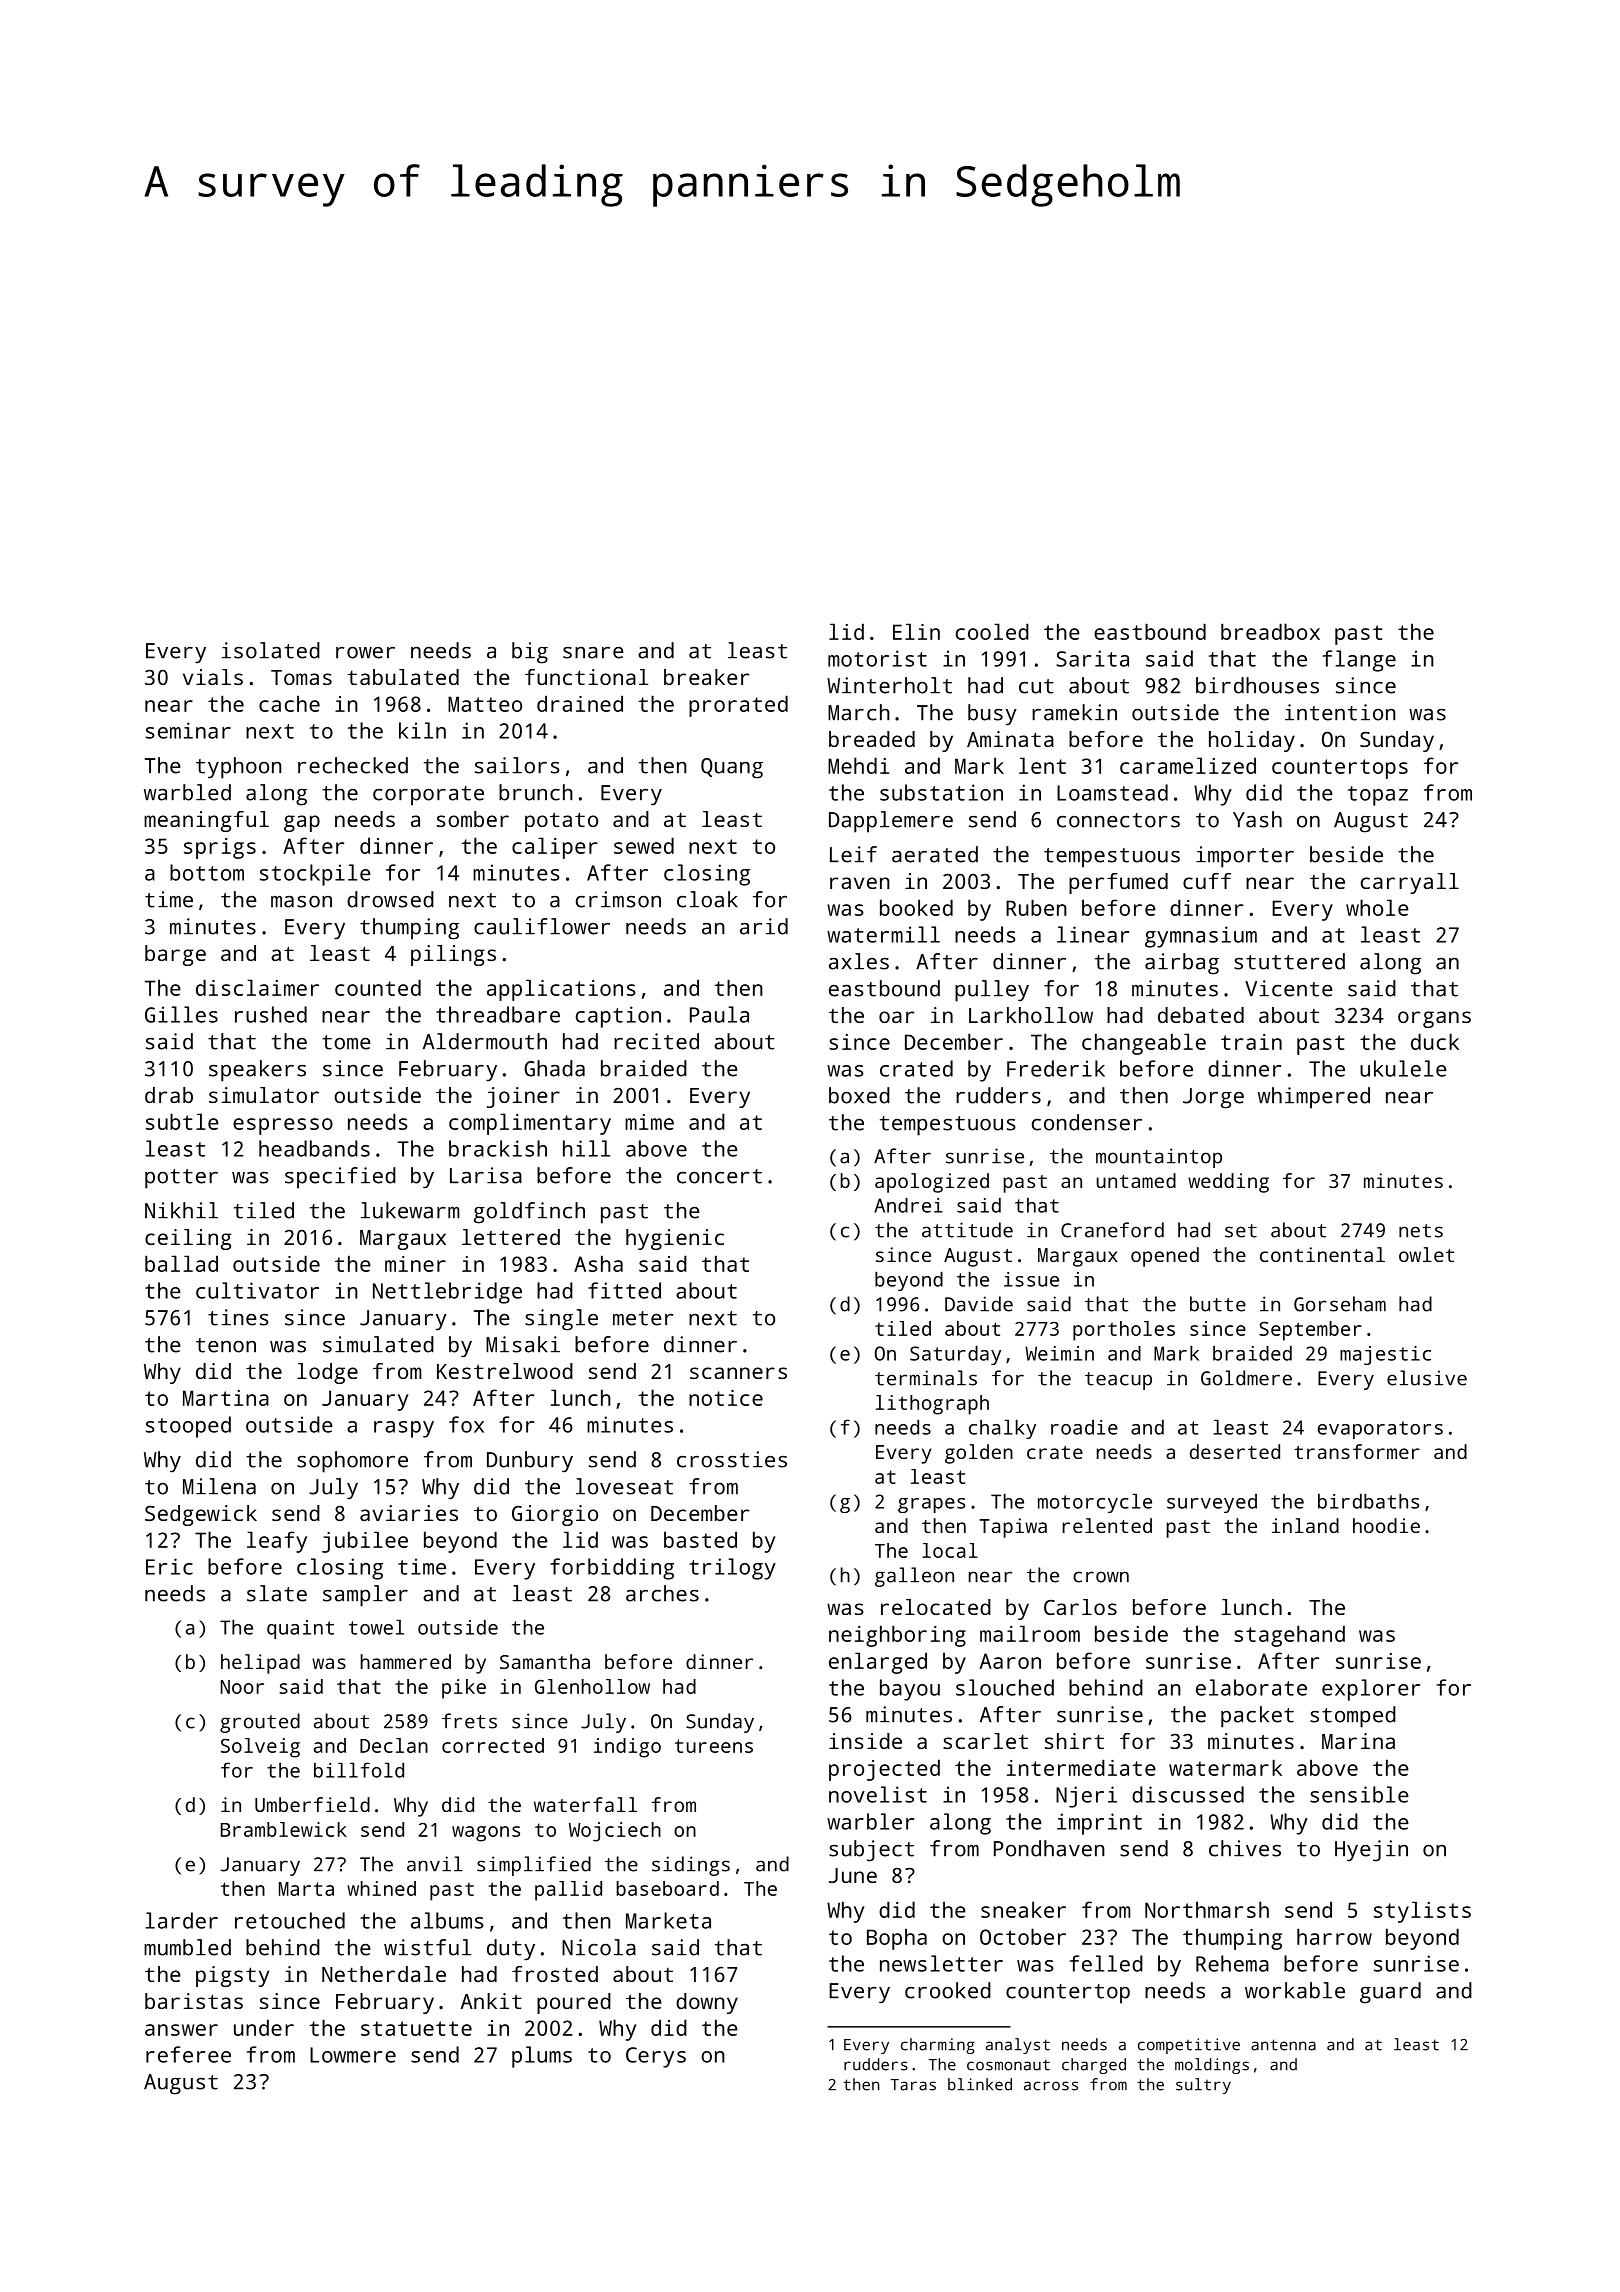  I want to click on miner, so click(415, 1264).
